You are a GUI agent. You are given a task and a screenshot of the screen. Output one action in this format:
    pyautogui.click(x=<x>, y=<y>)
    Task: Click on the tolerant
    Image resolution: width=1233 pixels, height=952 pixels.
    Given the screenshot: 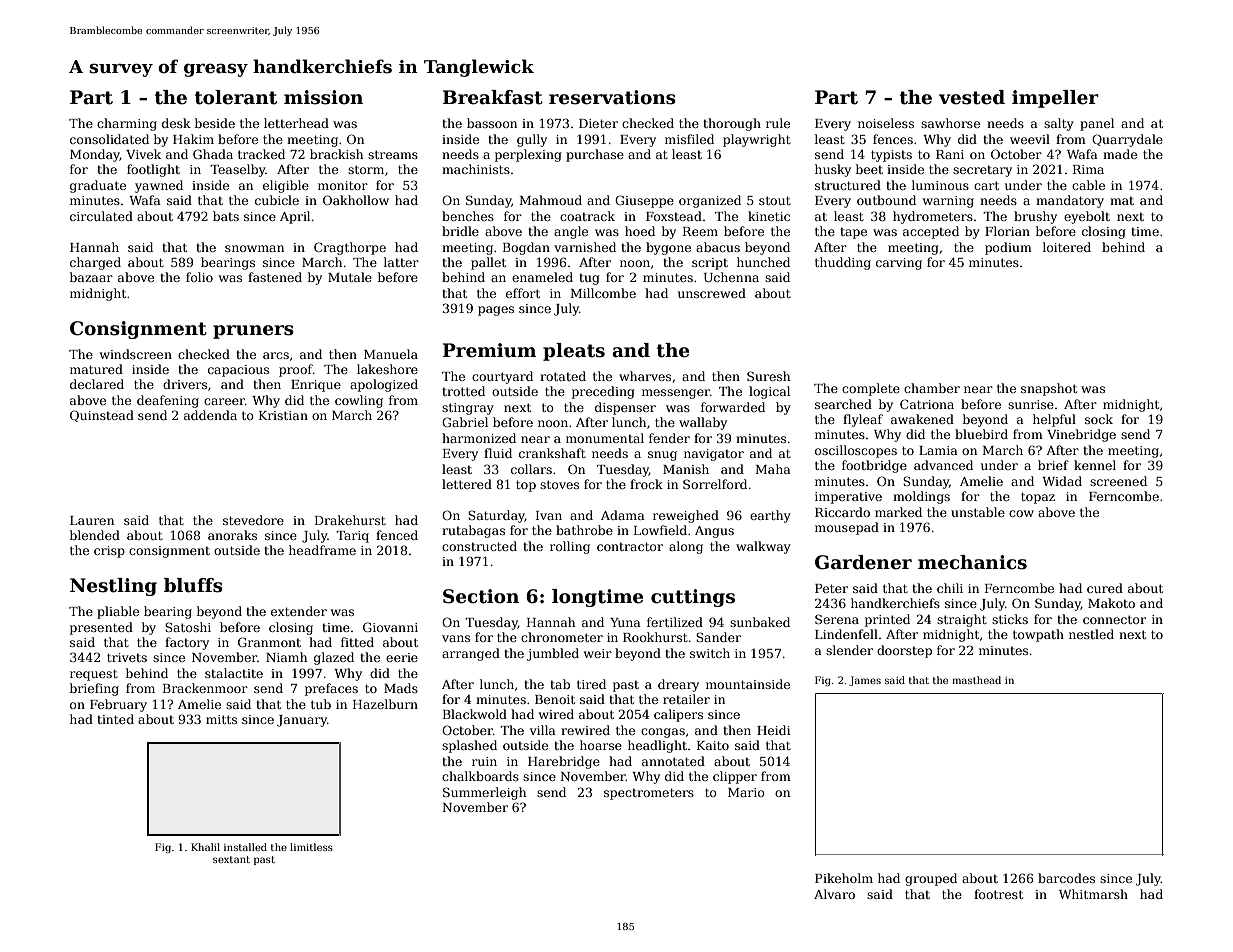 What is the action you would take?
    pyautogui.click(x=236, y=97)
